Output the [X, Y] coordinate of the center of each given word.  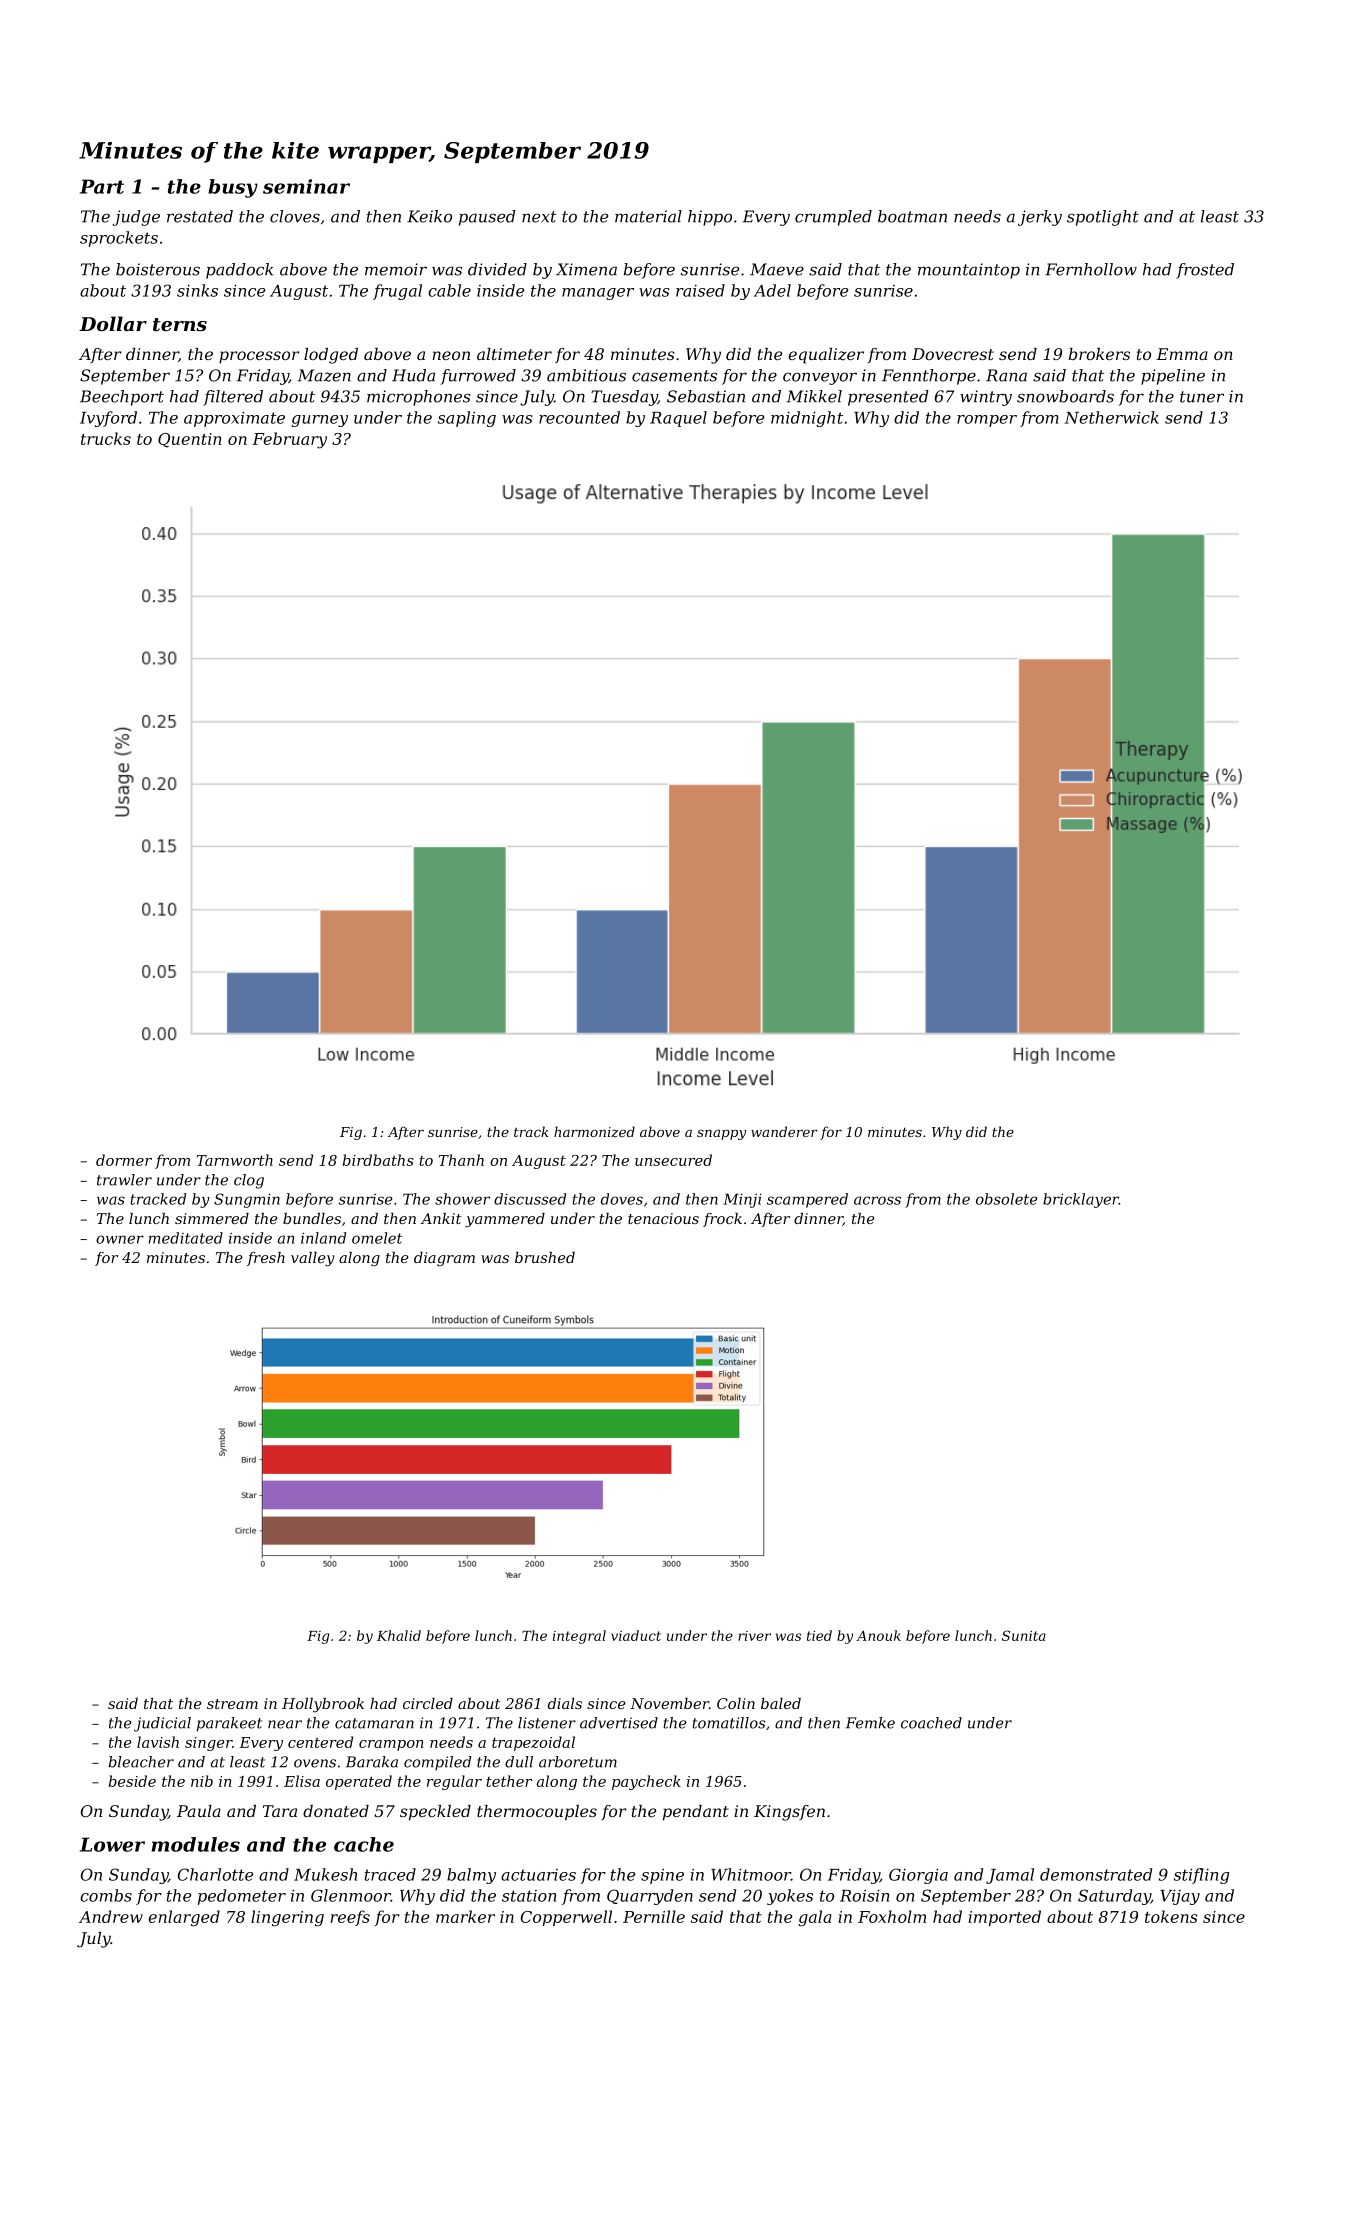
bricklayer [1081, 1200]
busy [233, 188]
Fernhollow [1091, 269]
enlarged [184, 1918]
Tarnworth [235, 1160]
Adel [772, 290]
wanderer [784, 1131]
